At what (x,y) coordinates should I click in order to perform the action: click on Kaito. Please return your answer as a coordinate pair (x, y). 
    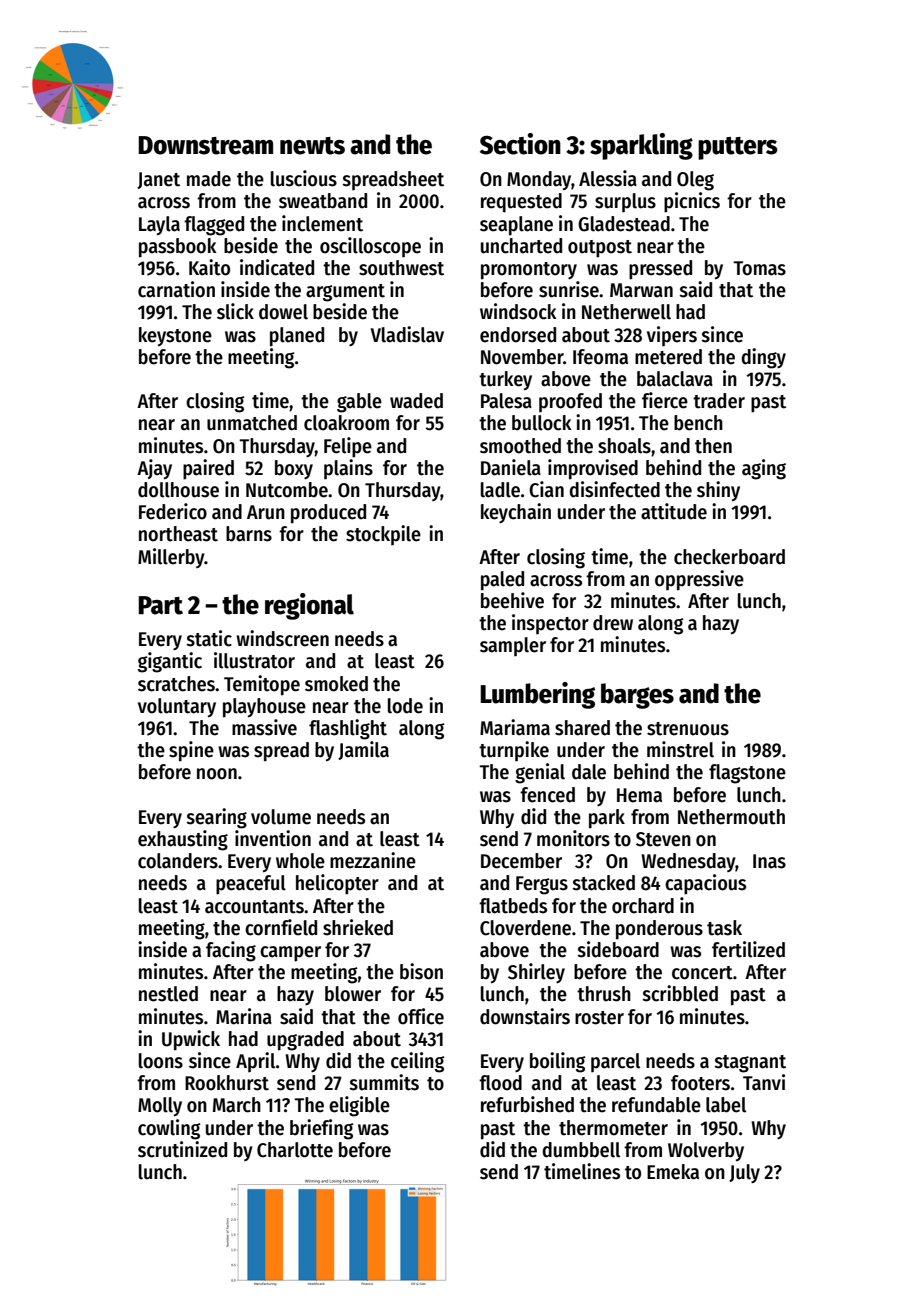
    Looking at the image, I should click on (209, 267).
